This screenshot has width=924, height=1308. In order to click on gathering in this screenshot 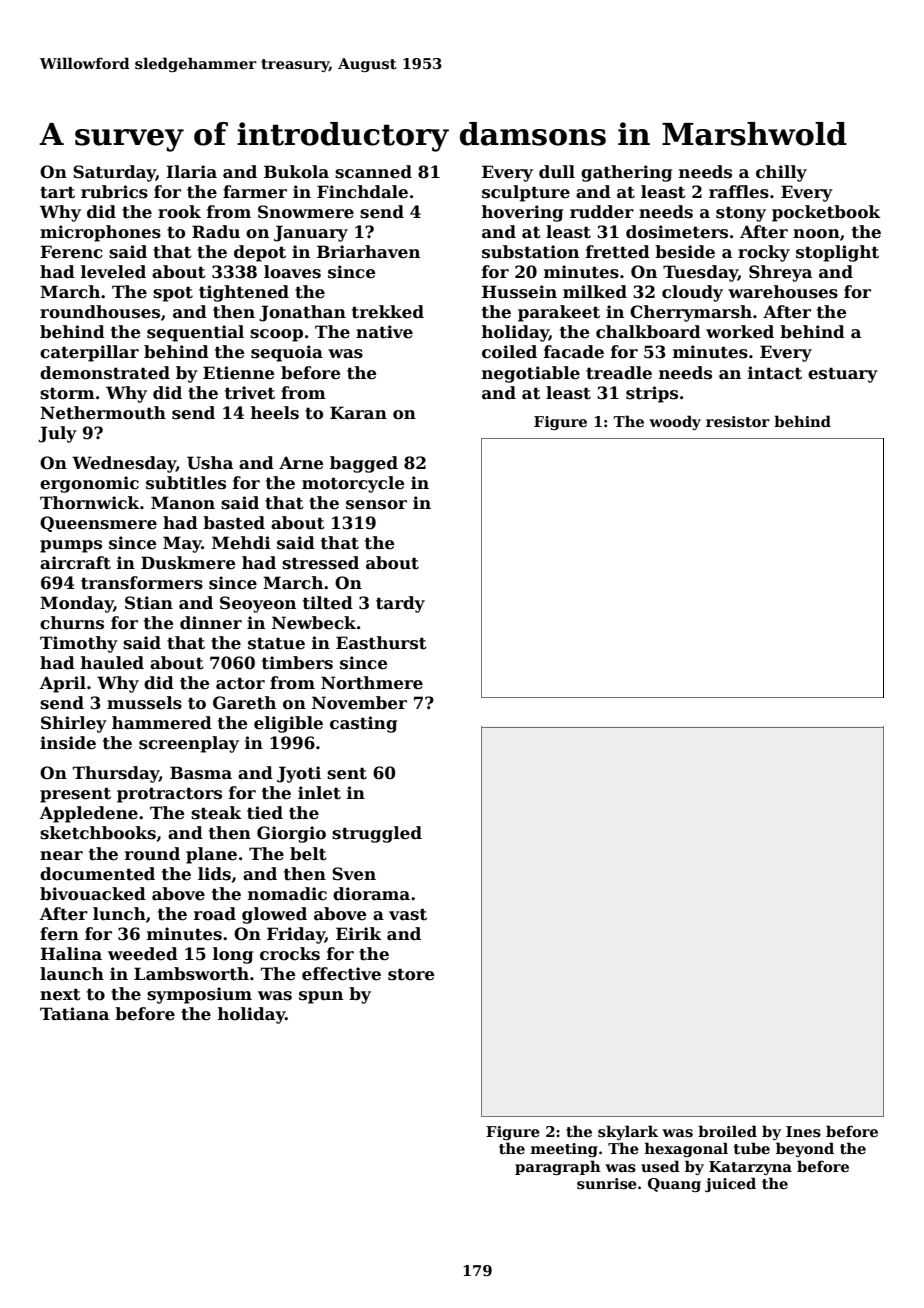, I will do `click(626, 173)`.
